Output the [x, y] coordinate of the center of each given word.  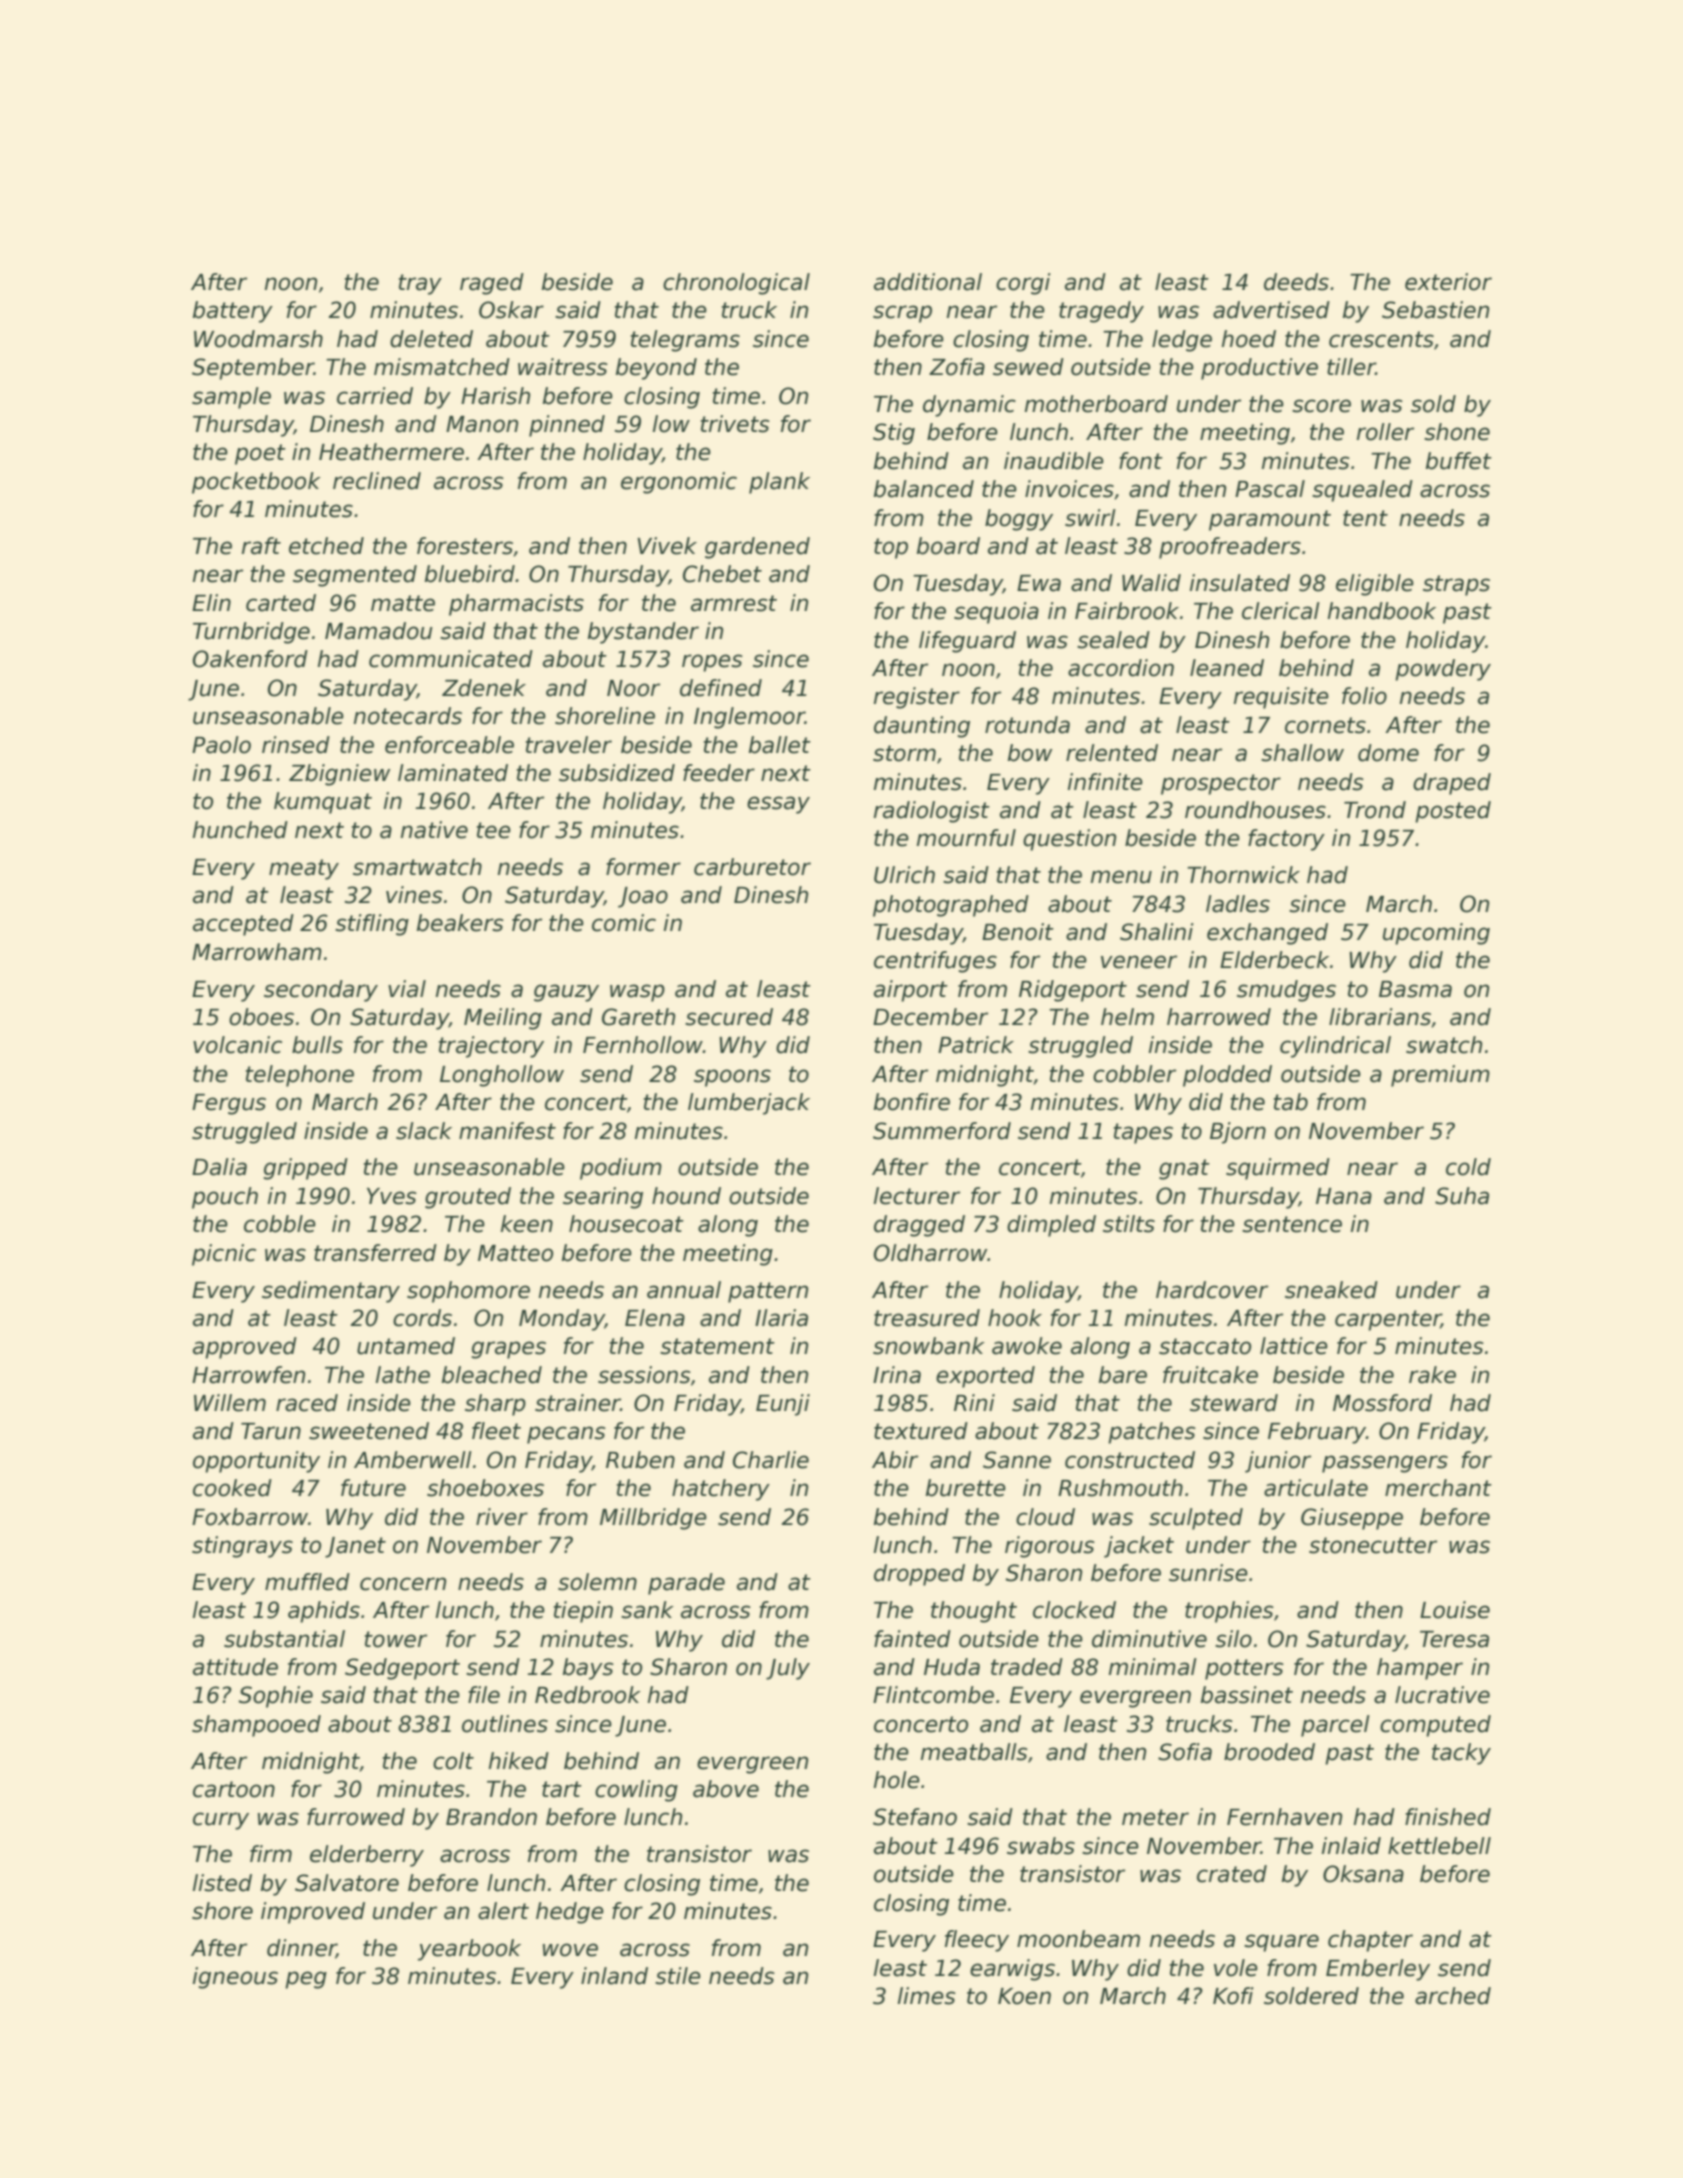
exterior [1448, 282]
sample [231, 398]
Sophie [276, 1697]
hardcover [1212, 1290]
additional [928, 282]
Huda [952, 1667]
